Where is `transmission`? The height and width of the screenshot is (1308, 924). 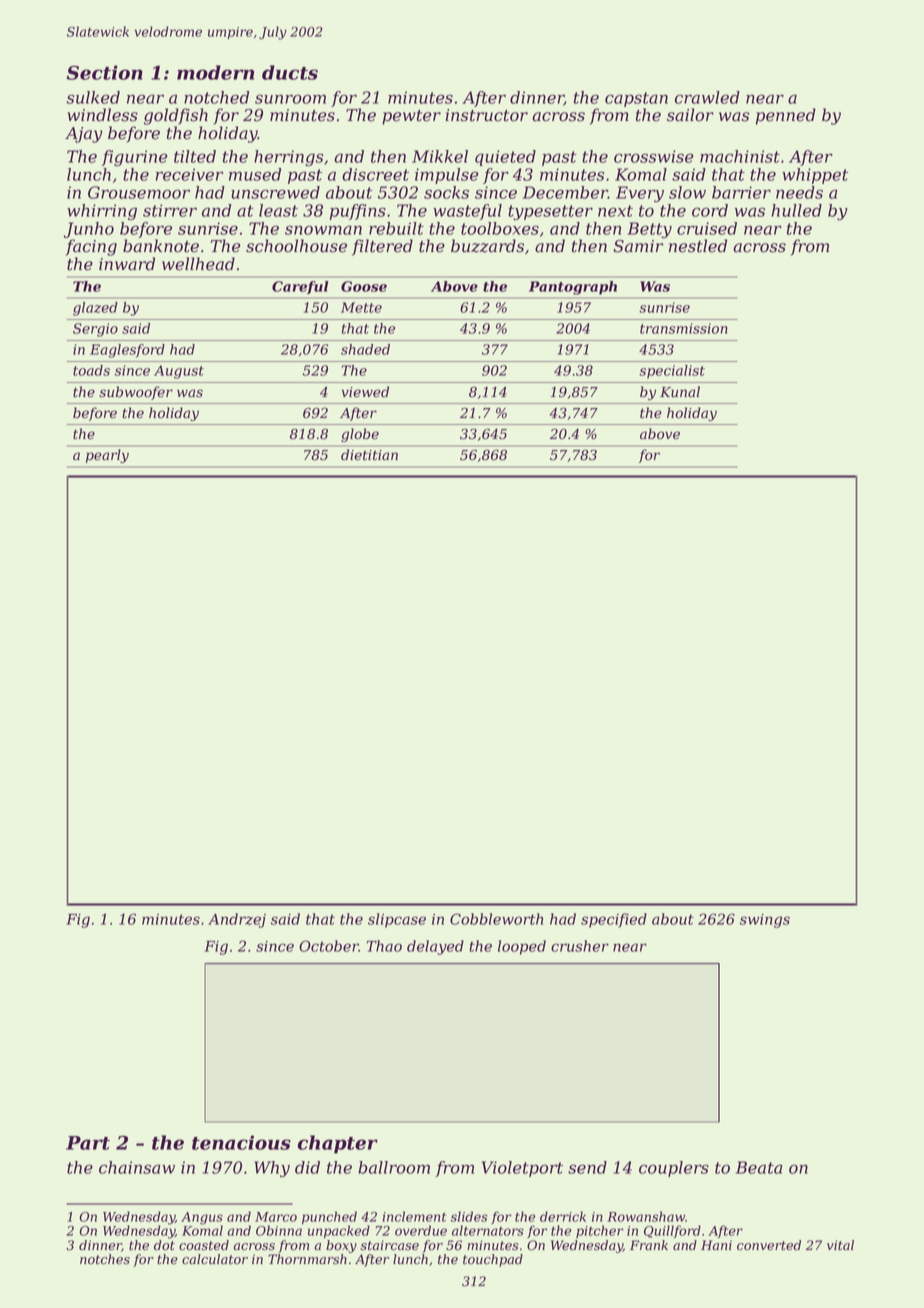
transmission is located at coordinates (684, 328).
